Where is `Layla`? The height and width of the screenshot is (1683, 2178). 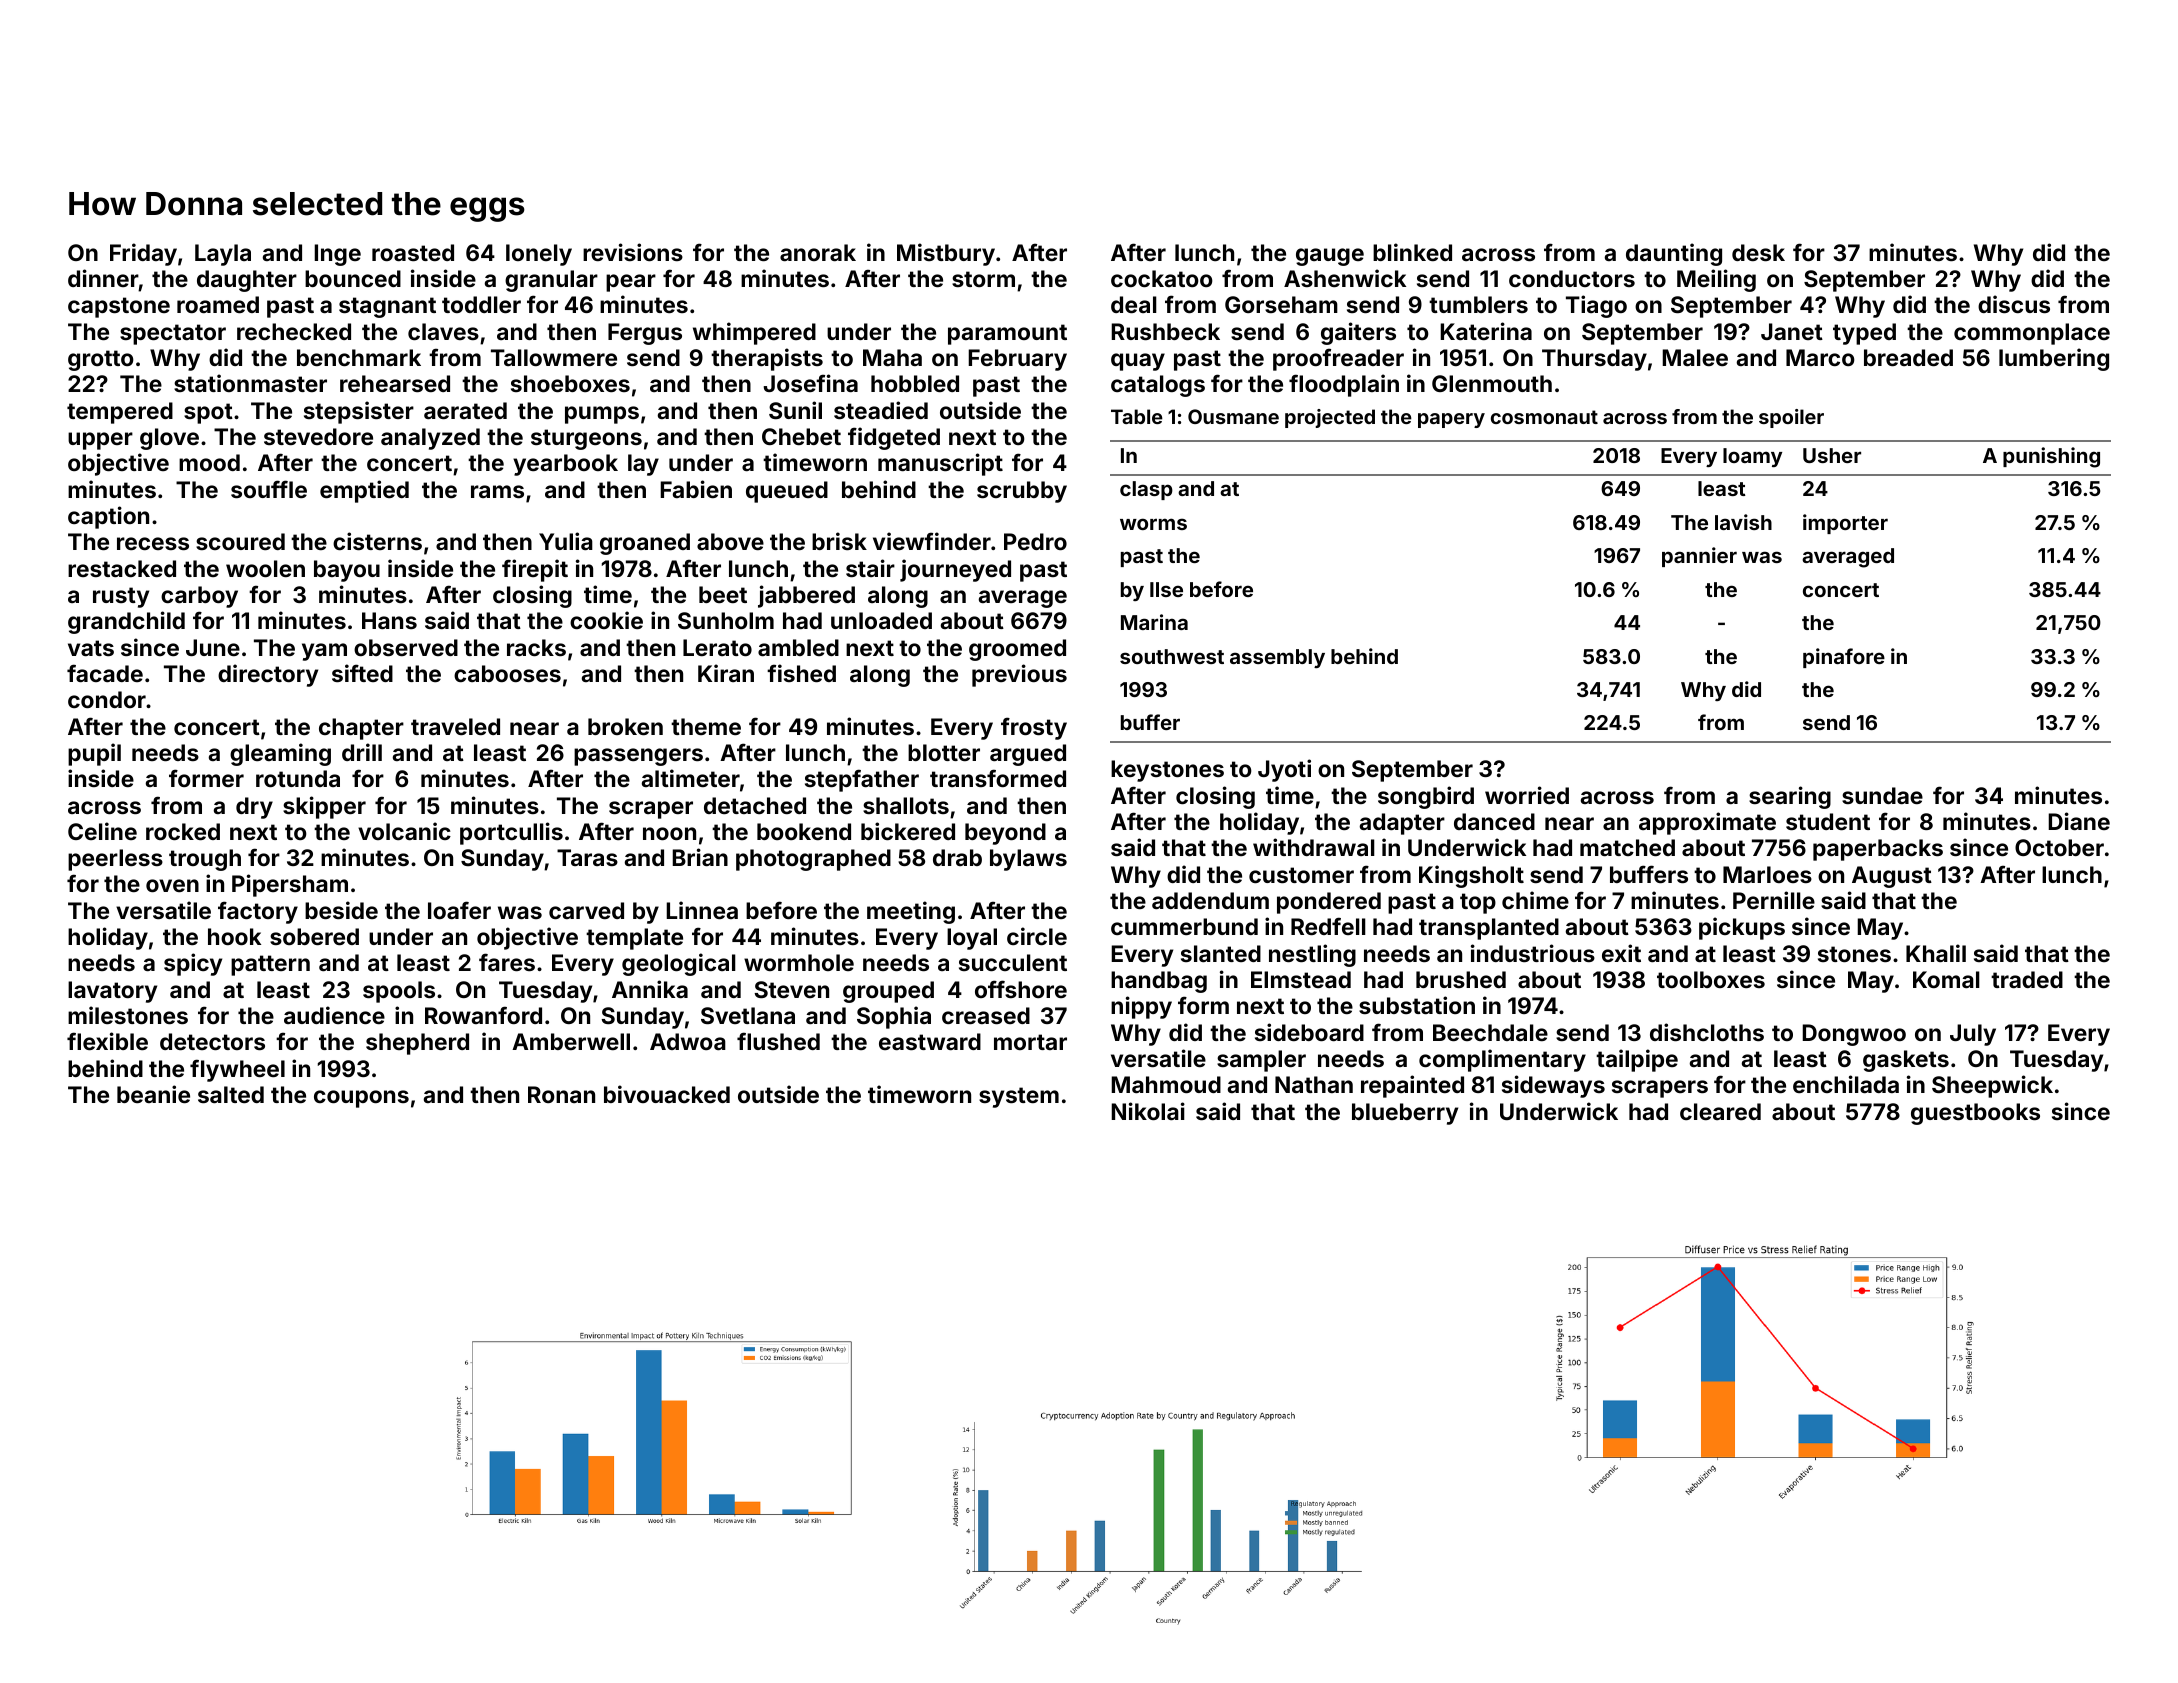 Layla is located at coordinates (223, 255).
